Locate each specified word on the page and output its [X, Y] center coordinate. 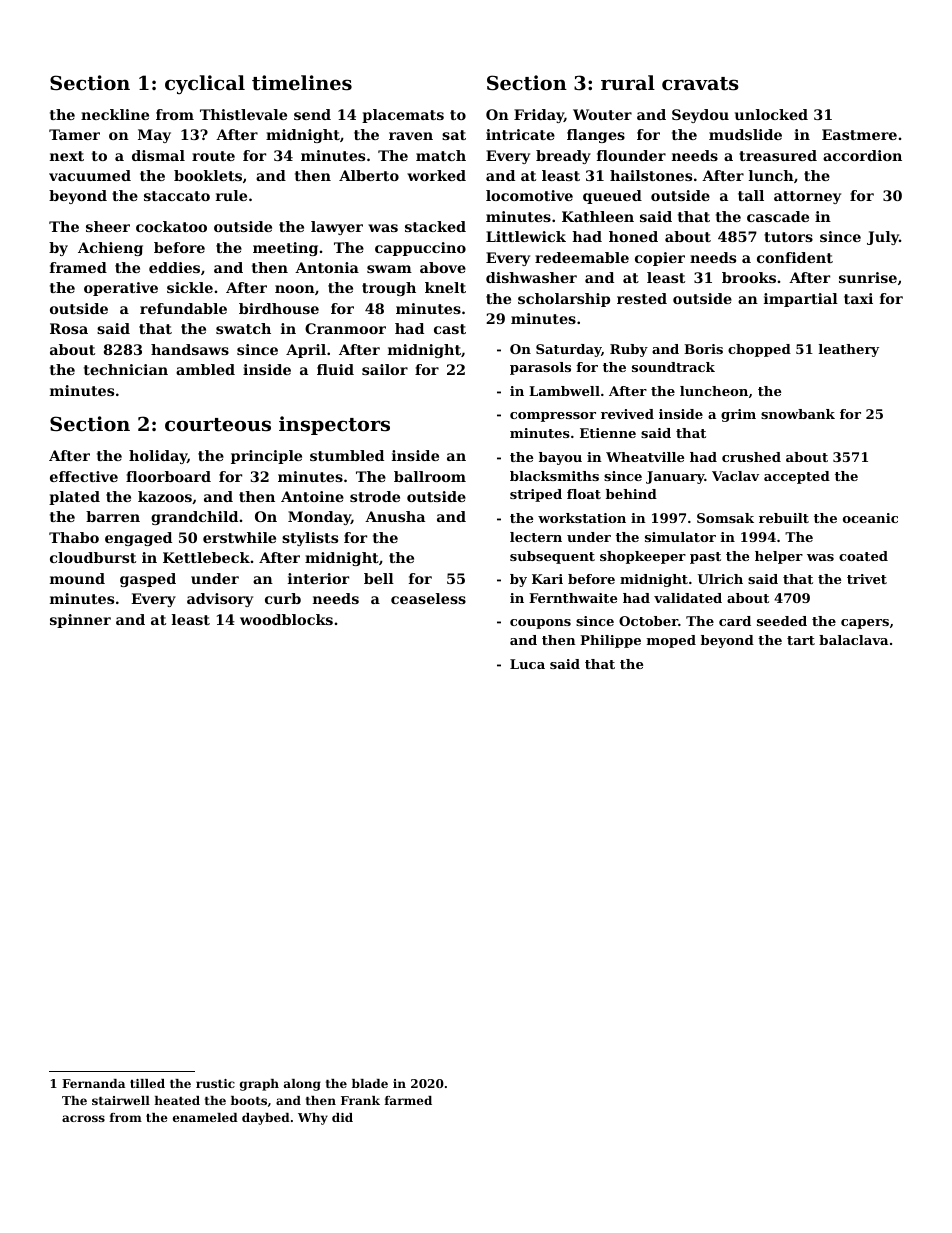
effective [84, 476]
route [213, 156]
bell [379, 578]
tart [801, 640]
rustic [215, 1083]
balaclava [853, 640]
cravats [700, 84]
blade [370, 1083]
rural [628, 82]
